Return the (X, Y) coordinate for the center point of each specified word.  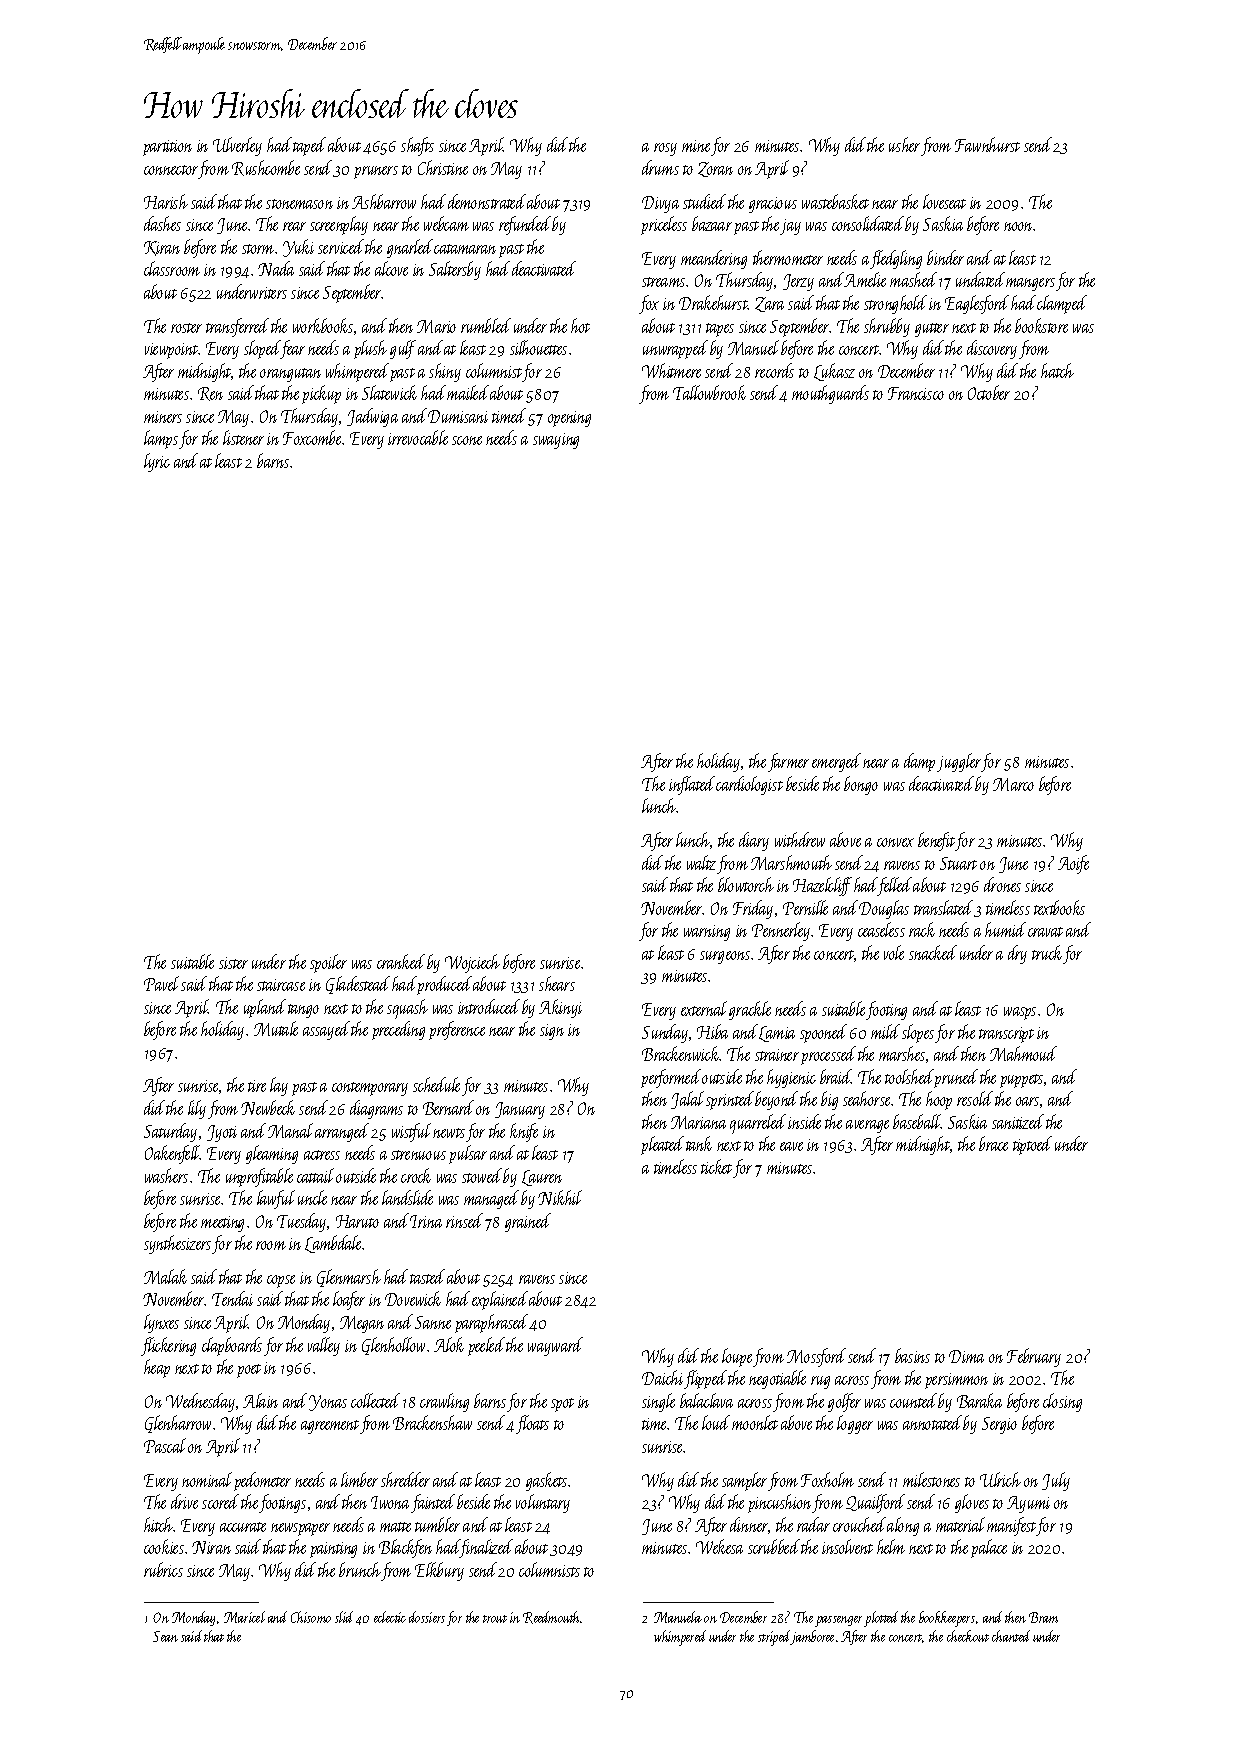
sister (233, 963)
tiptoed (1032, 1145)
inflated (692, 785)
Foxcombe (313, 437)
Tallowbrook (709, 392)
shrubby (887, 327)
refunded (525, 225)
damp (919, 762)
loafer (349, 1300)
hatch (1057, 370)
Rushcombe (266, 168)
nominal (207, 1479)
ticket (716, 1166)
